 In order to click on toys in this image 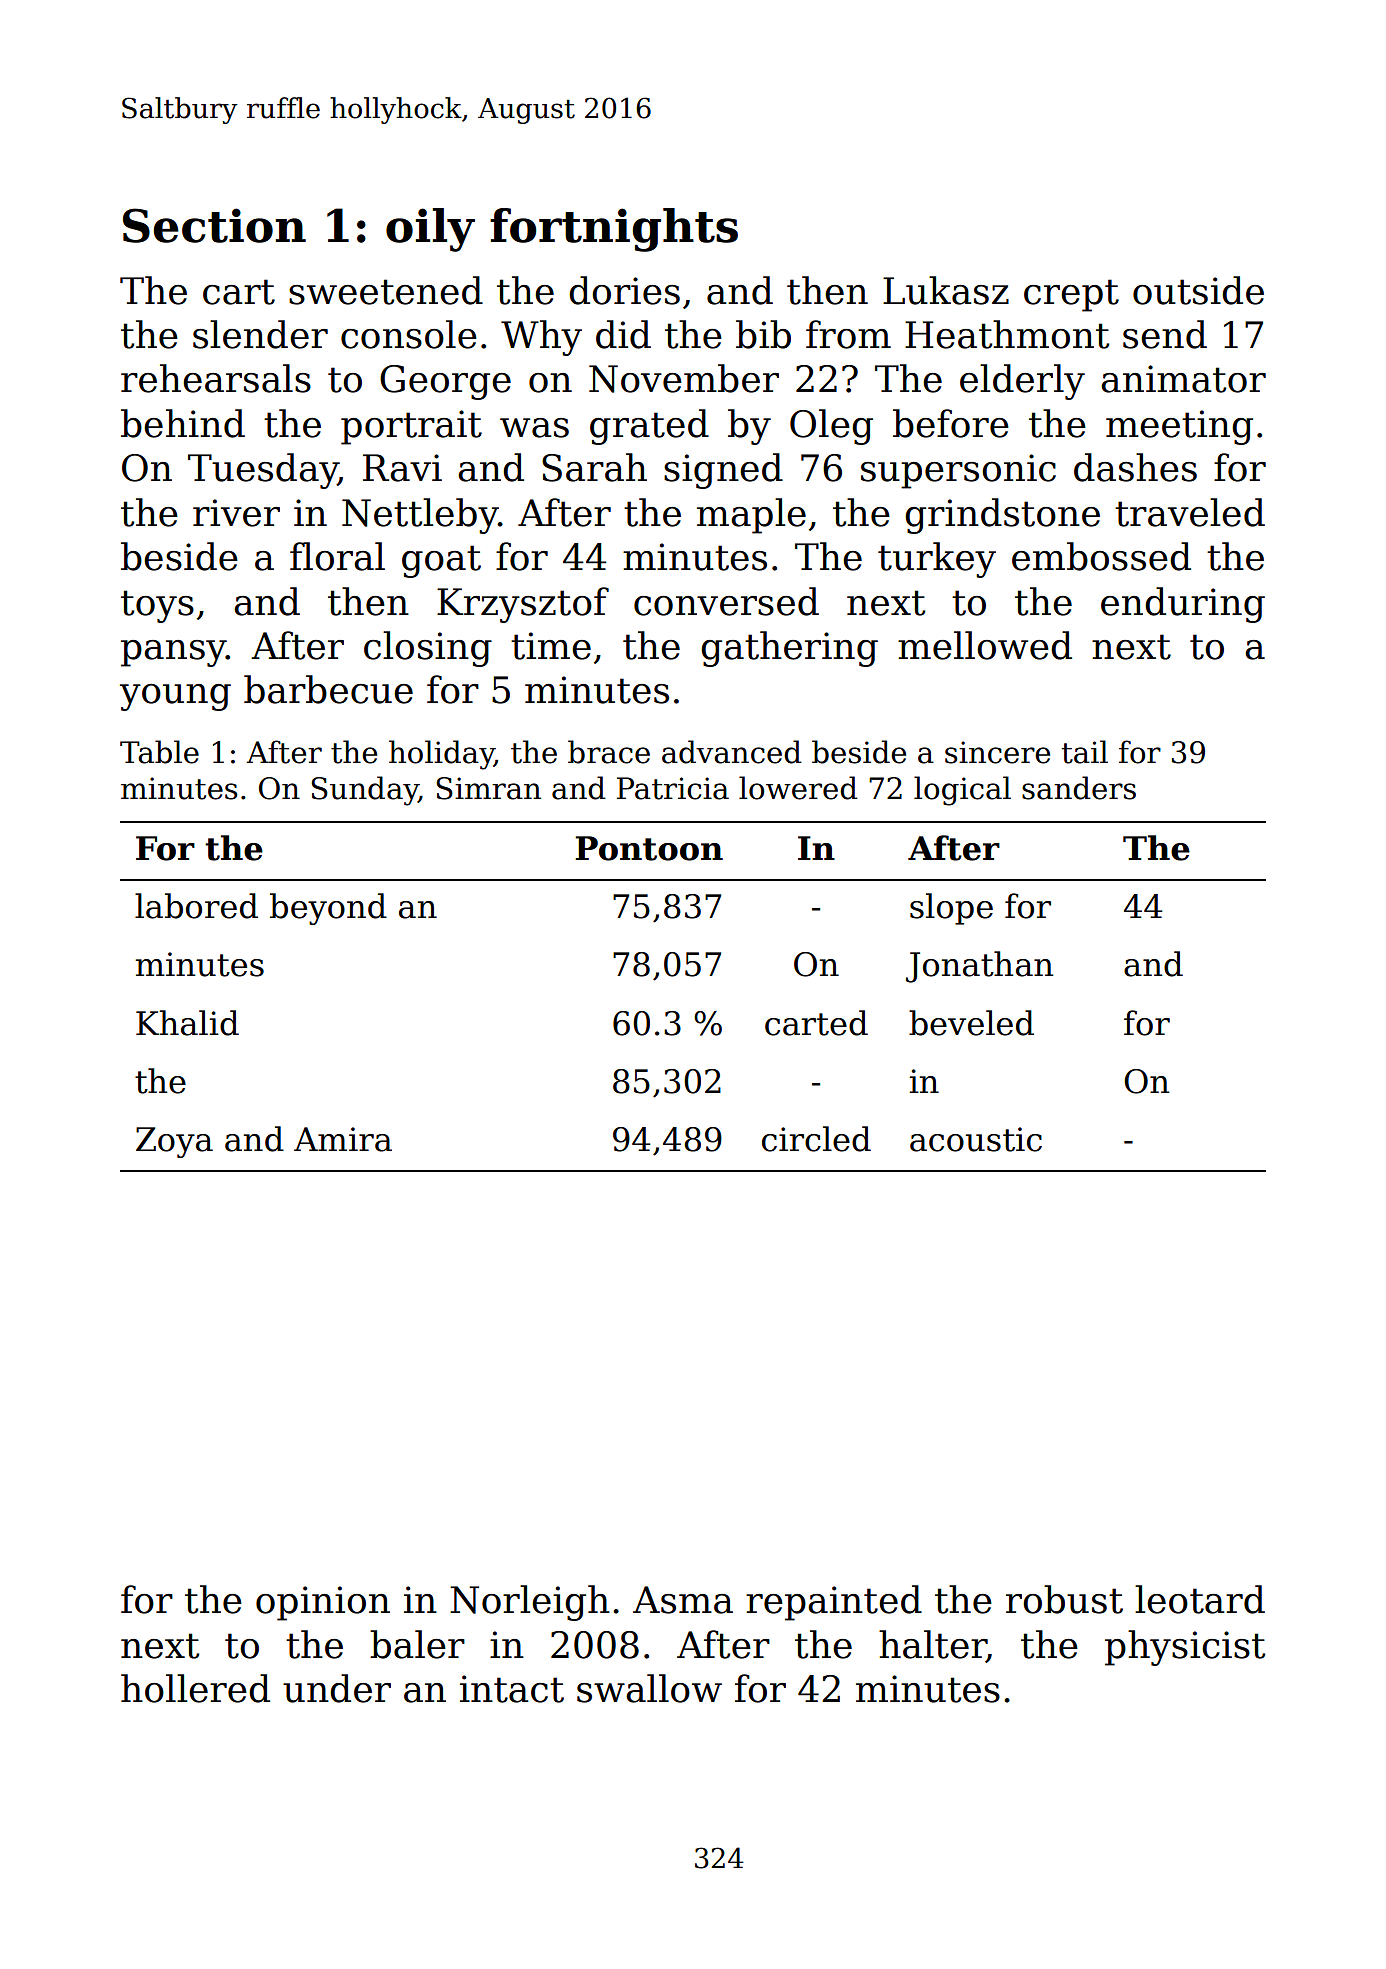, I will do `click(157, 606)`.
